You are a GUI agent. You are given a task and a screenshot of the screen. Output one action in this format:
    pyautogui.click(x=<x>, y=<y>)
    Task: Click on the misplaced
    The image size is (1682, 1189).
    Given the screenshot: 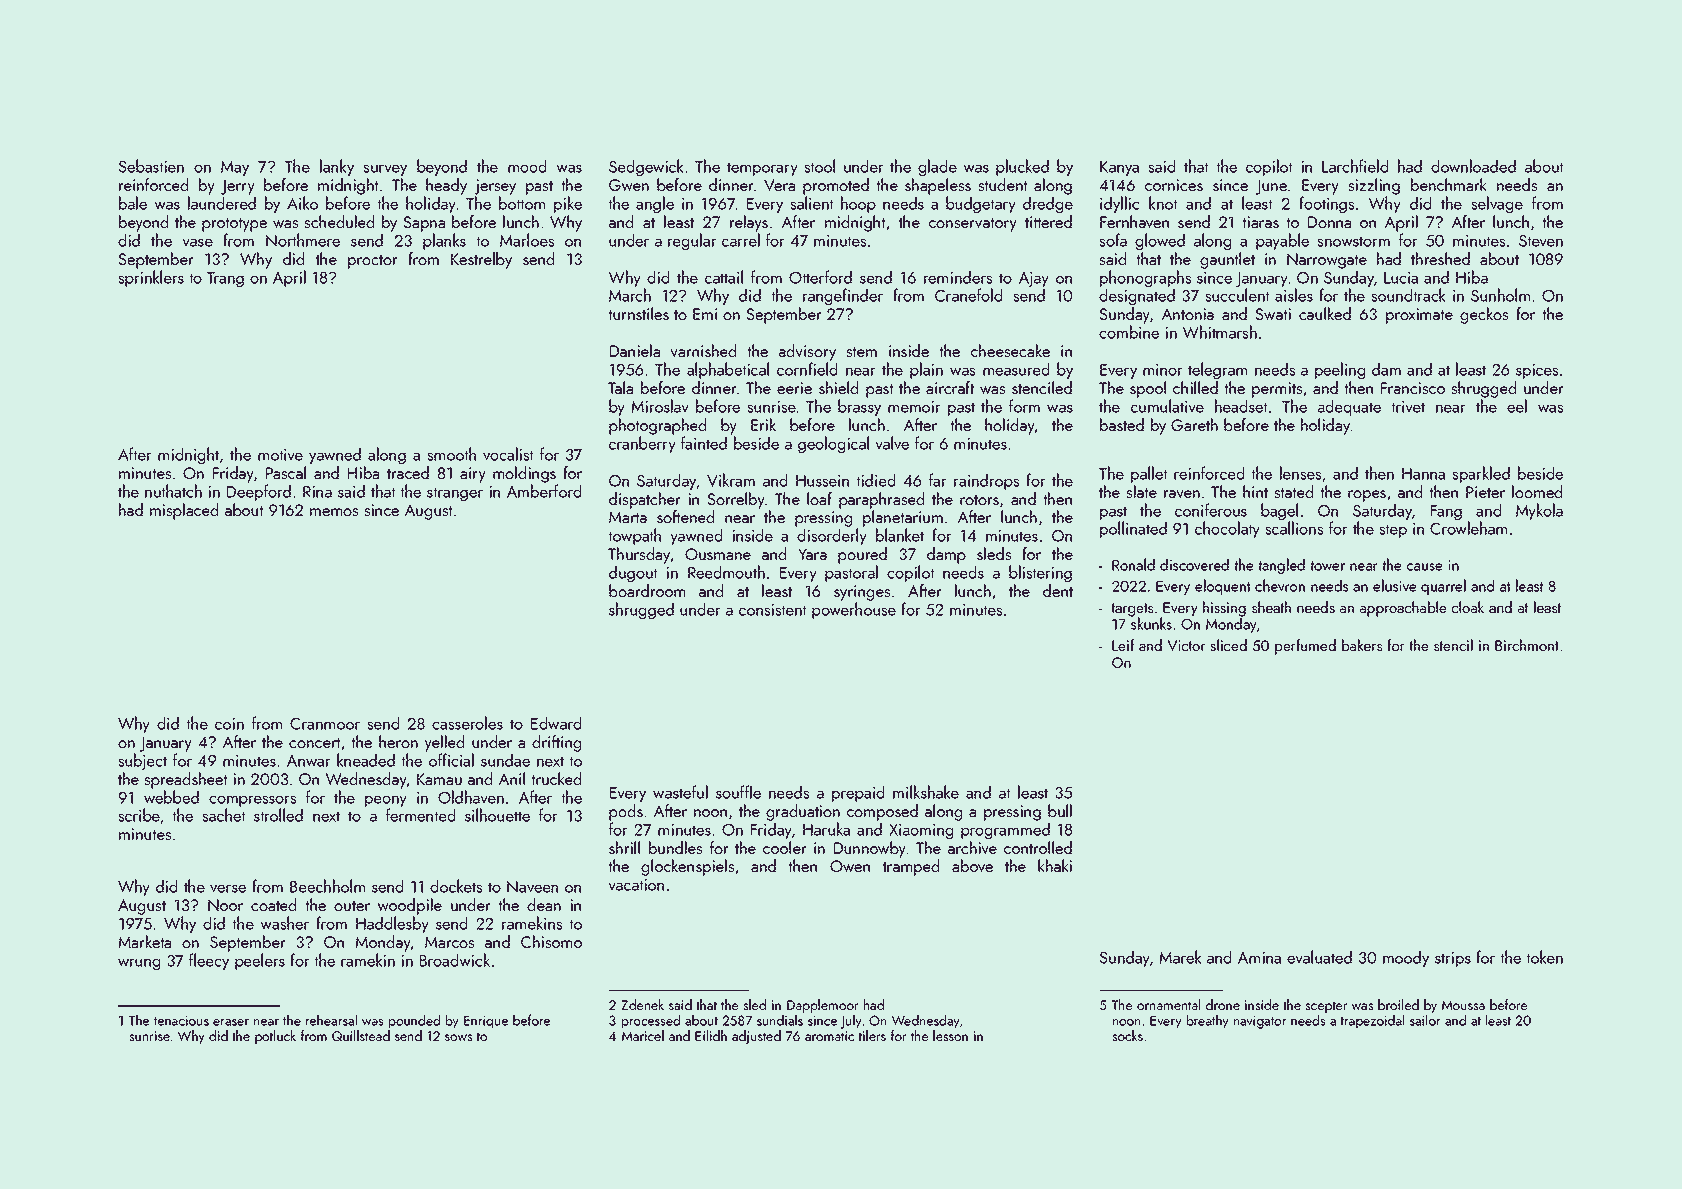 What is the action you would take?
    pyautogui.click(x=184, y=511)
